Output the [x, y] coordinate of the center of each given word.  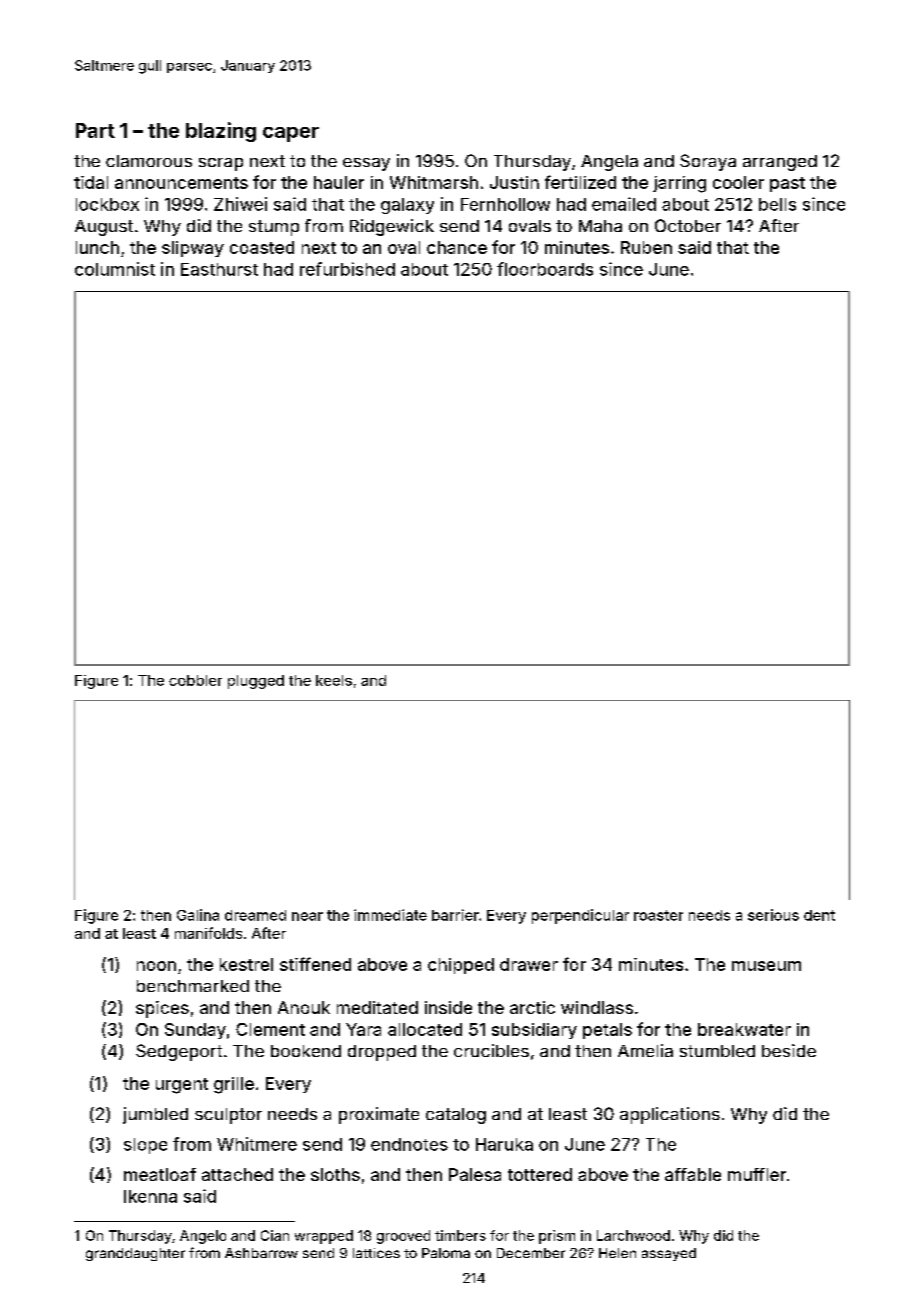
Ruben [646, 247]
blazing [221, 132]
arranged [780, 163]
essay [366, 164]
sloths [335, 1174]
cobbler [195, 680]
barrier [455, 915]
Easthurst [219, 269]
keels [334, 680]
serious [773, 915]
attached [237, 1174]
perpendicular [580, 916]
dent [819, 915]
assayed [669, 1254]
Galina [198, 915]
